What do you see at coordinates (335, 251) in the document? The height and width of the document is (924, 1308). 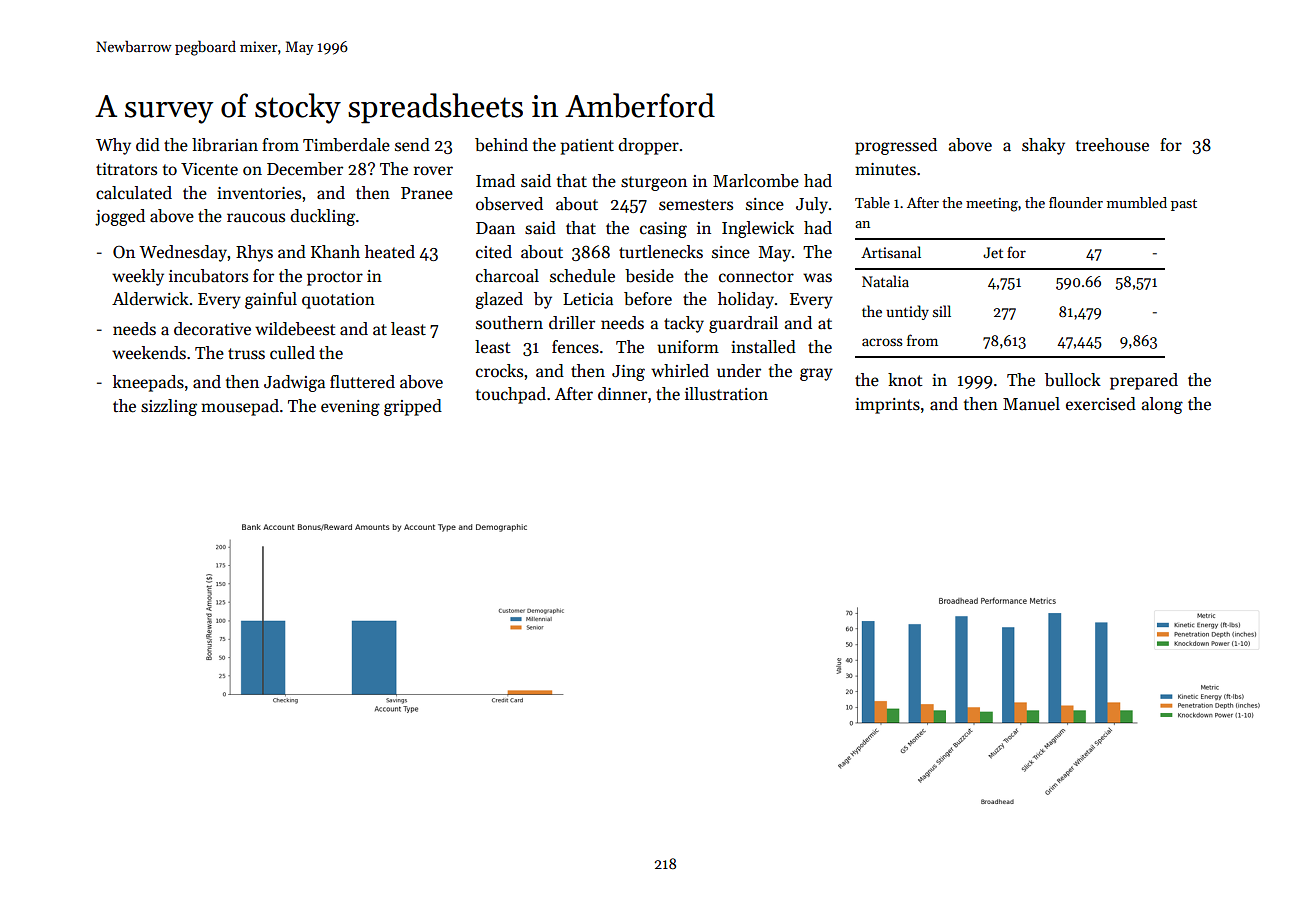 I see `Khanh` at bounding box center [335, 251].
